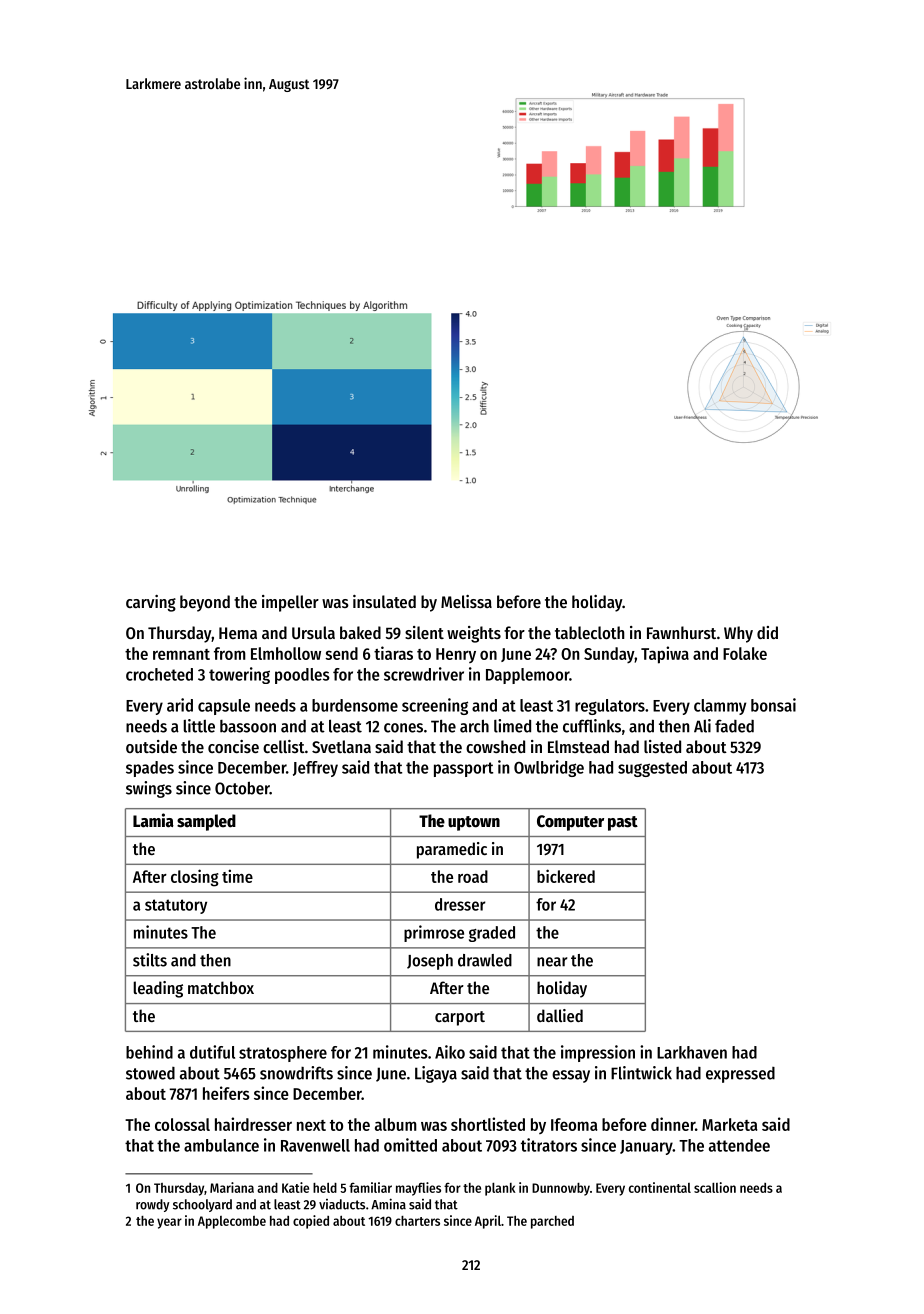 The width and height of the image is (924, 1314). Describe the element at coordinates (492, 934) in the image. I see `graded` at that location.
